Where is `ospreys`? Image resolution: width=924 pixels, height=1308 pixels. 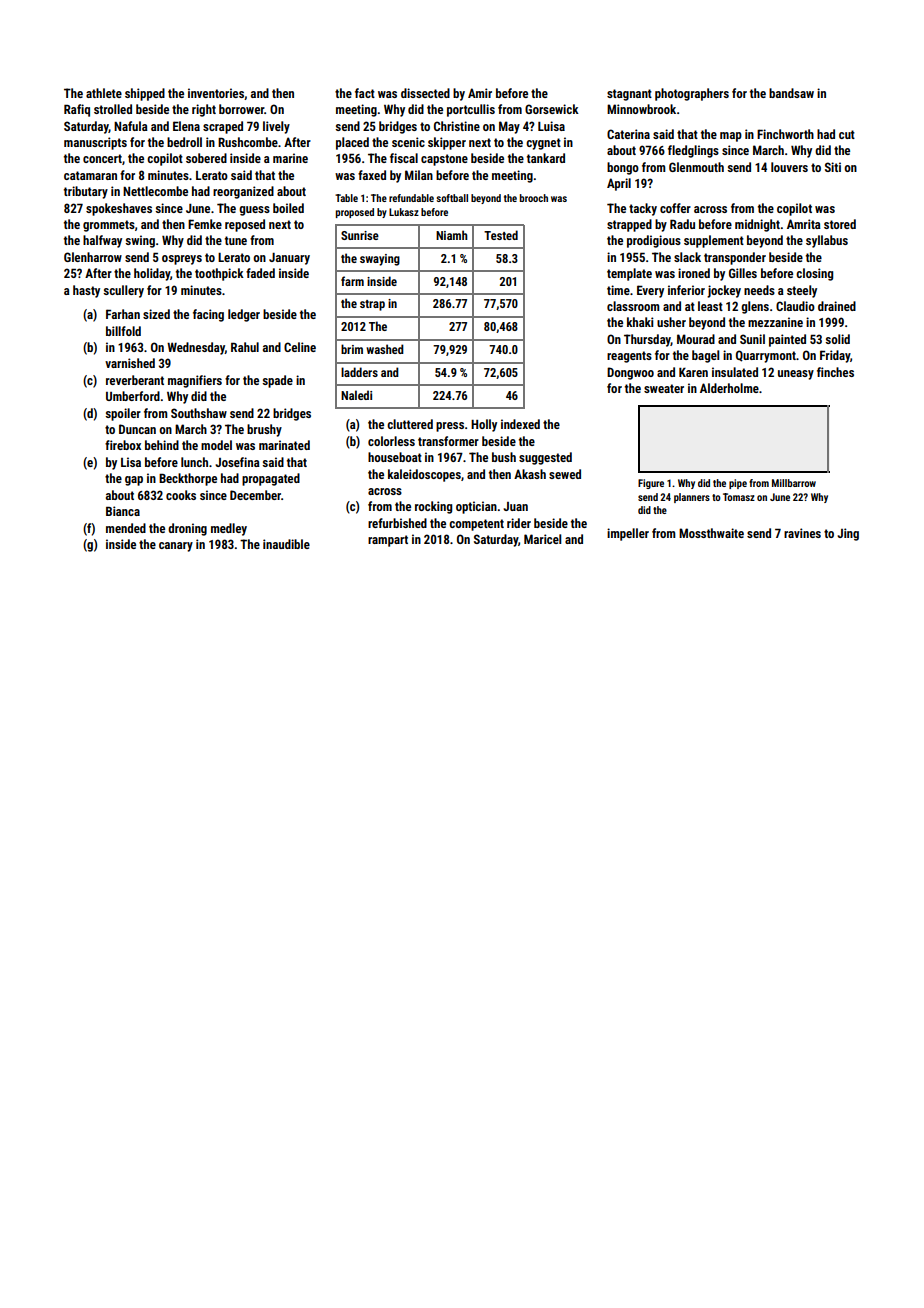 ospreys is located at coordinates (182, 260).
